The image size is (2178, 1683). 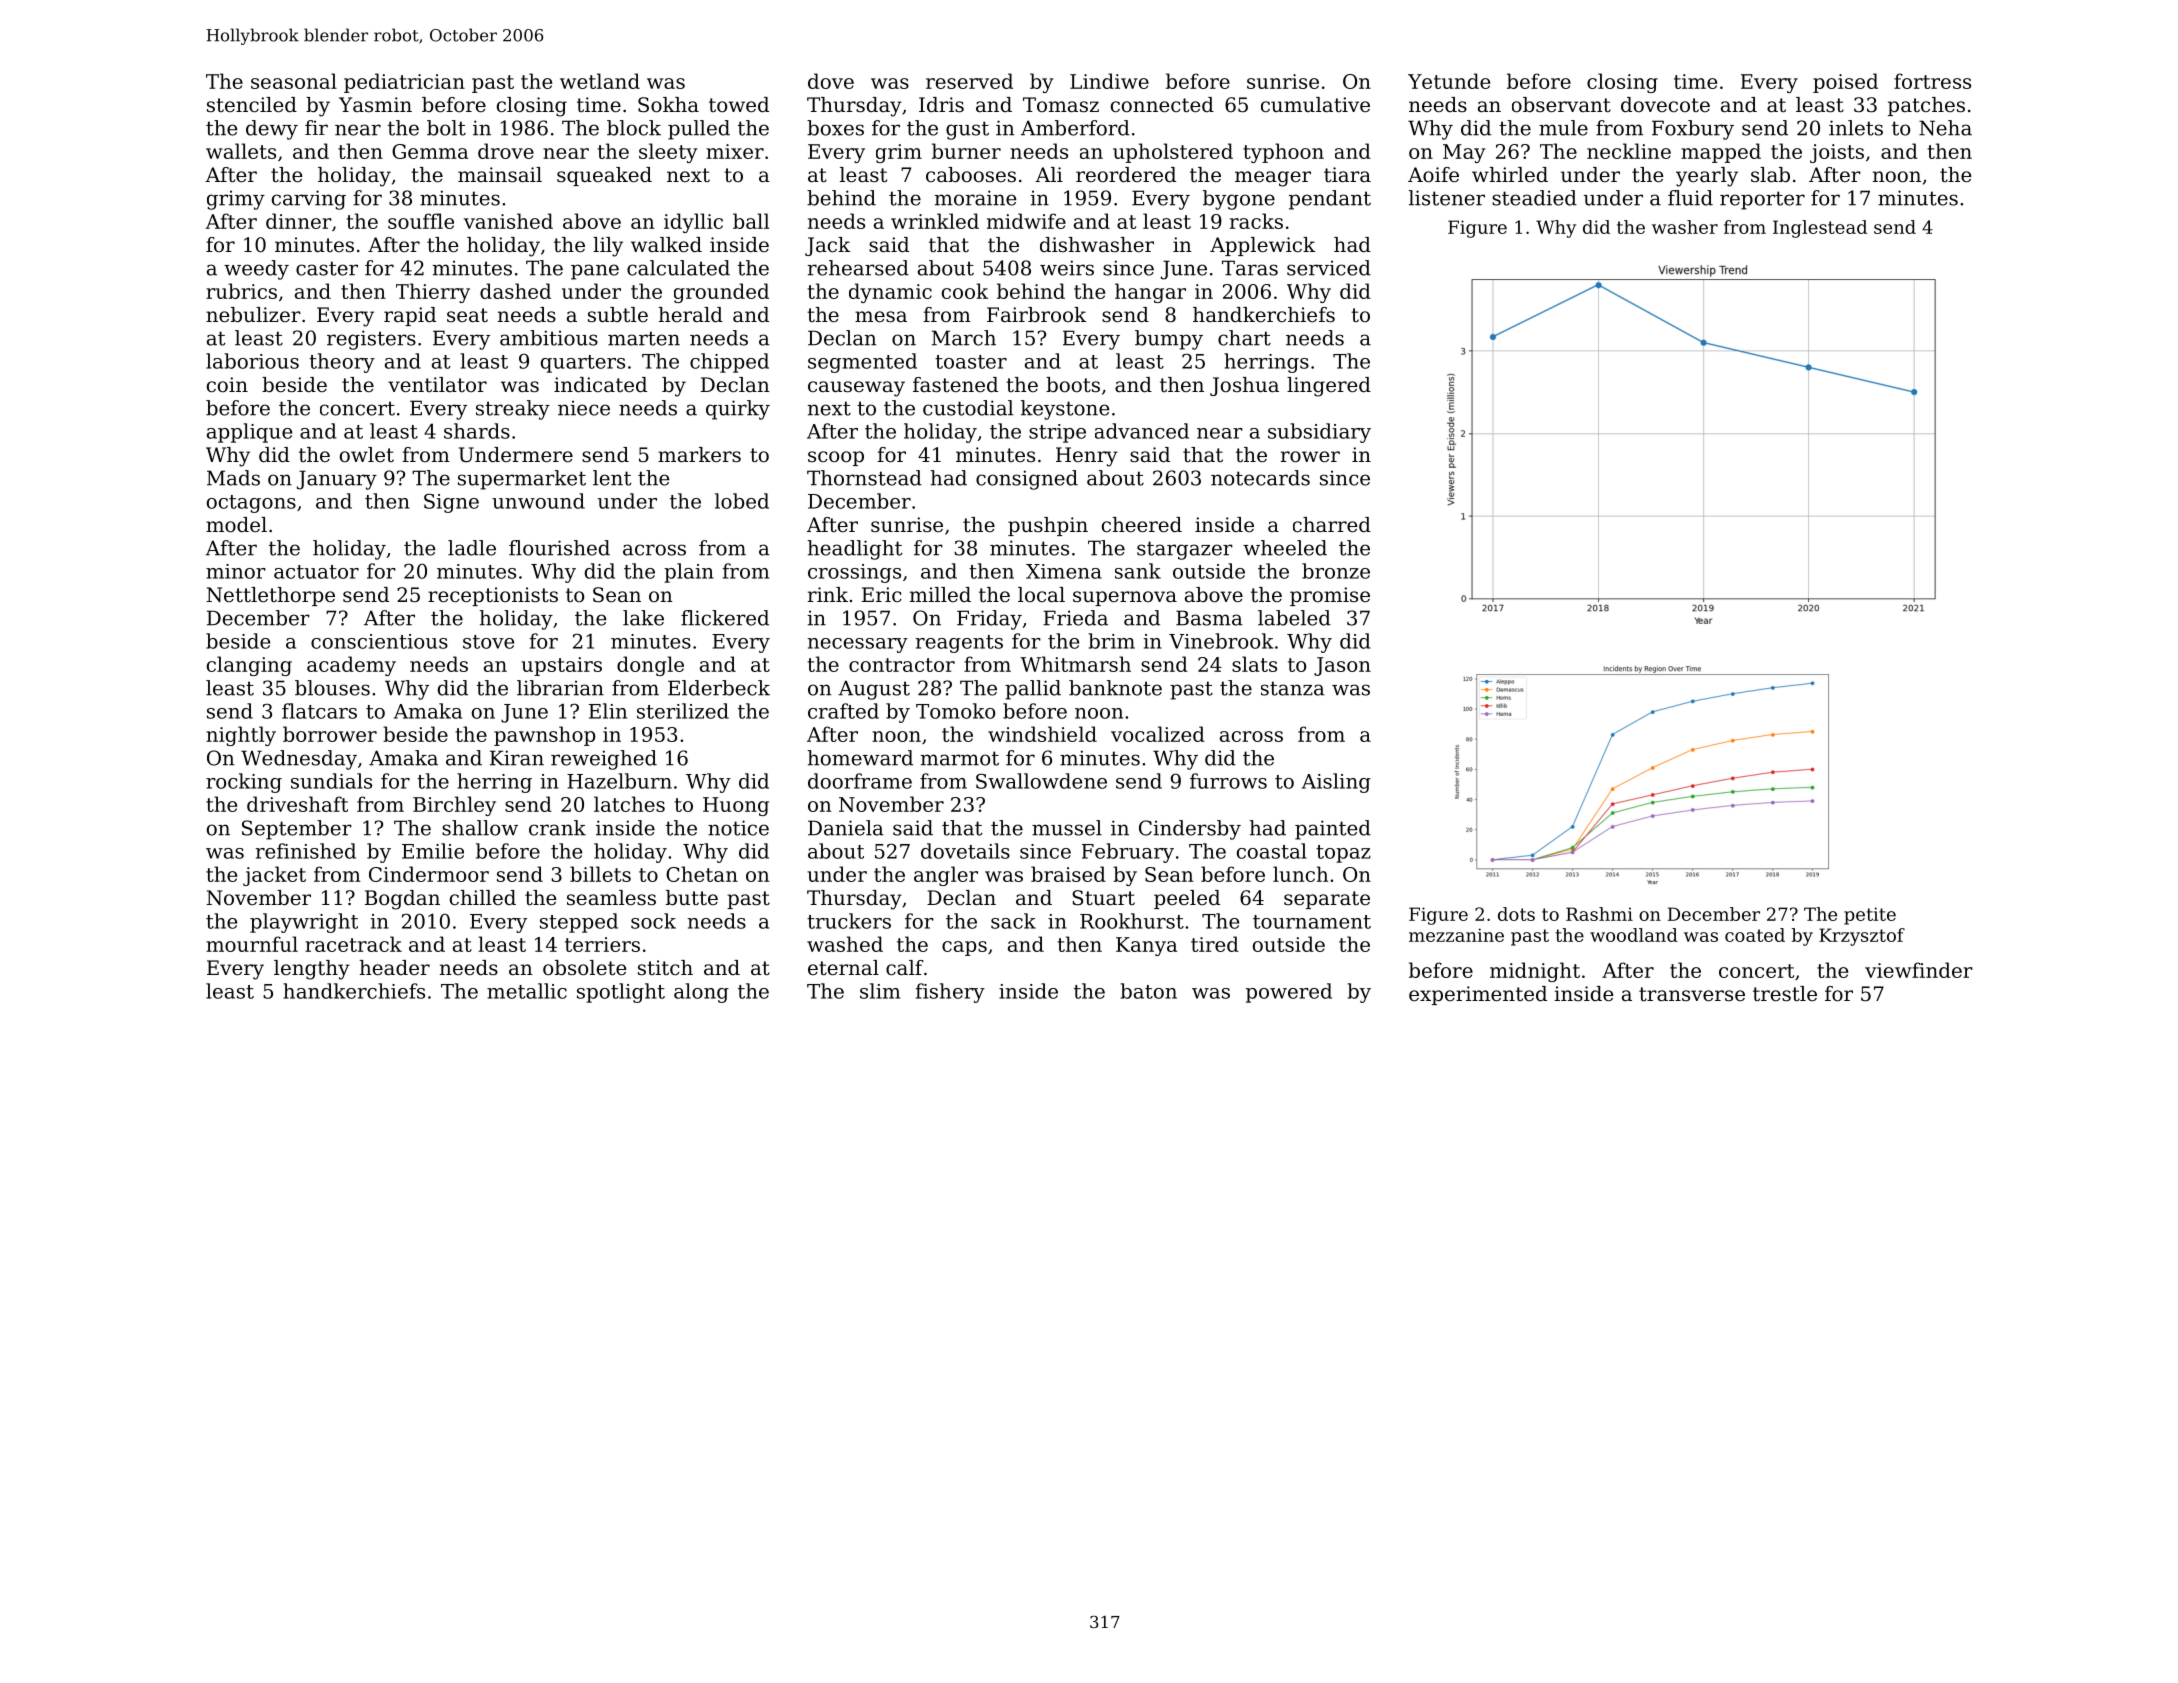 What do you see at coordinates (890, 293) in the document?
I see `dynamic` at bounding box center [890, 293].
